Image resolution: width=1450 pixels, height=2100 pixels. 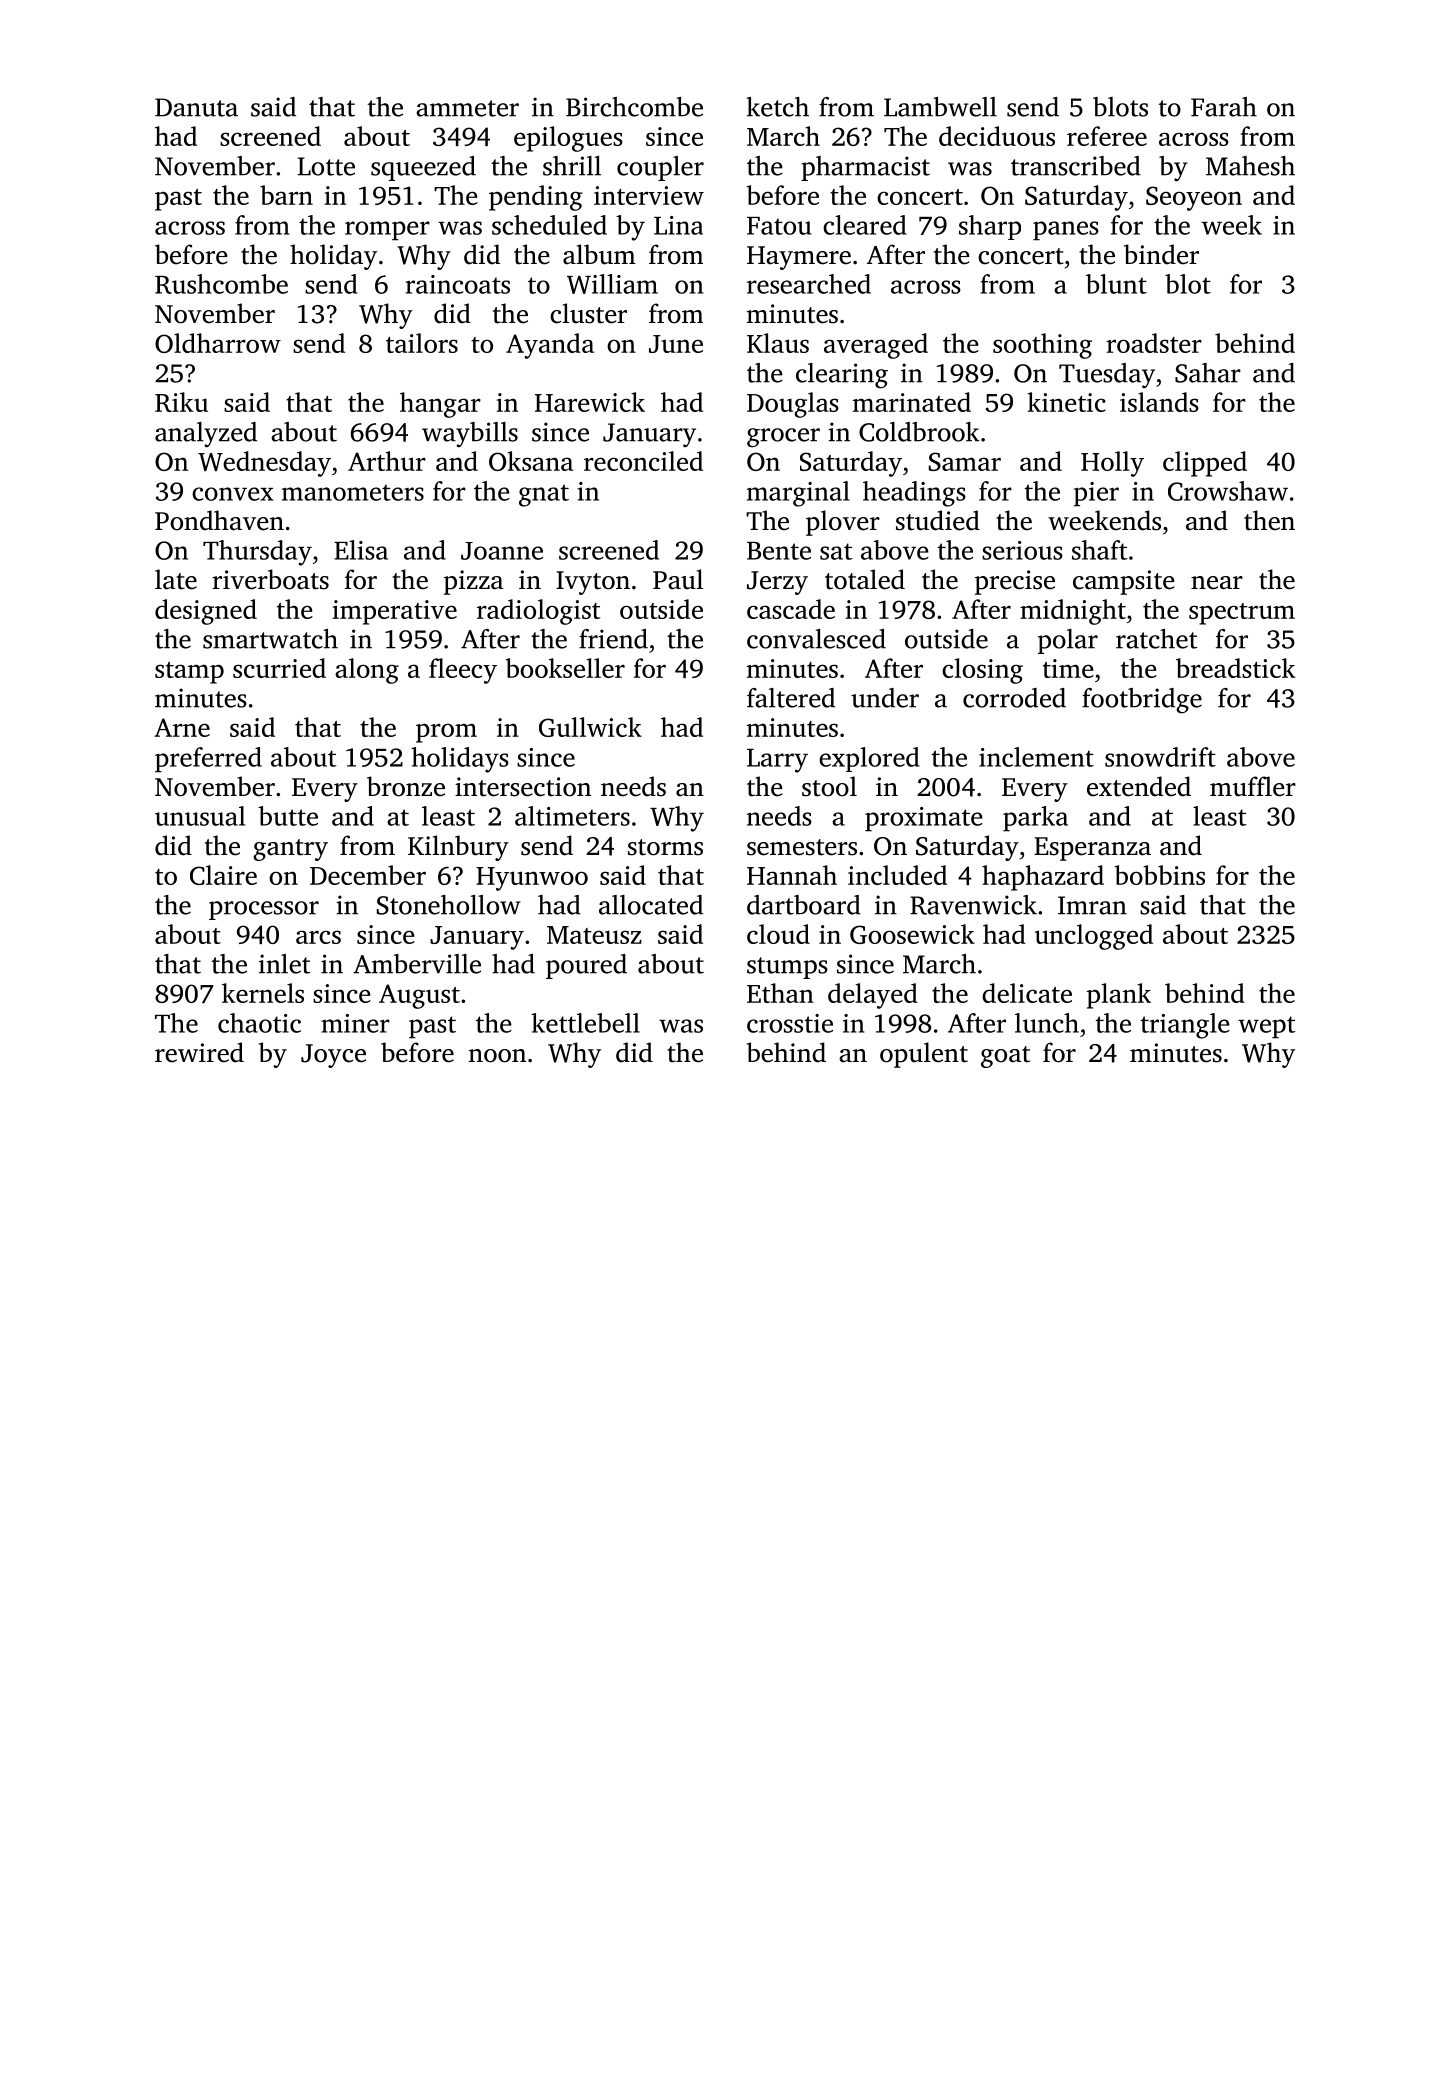 What do you see at coordinates (333, 1056) in the document?
I see `Joyce` at bounding box center [333, 1056].
